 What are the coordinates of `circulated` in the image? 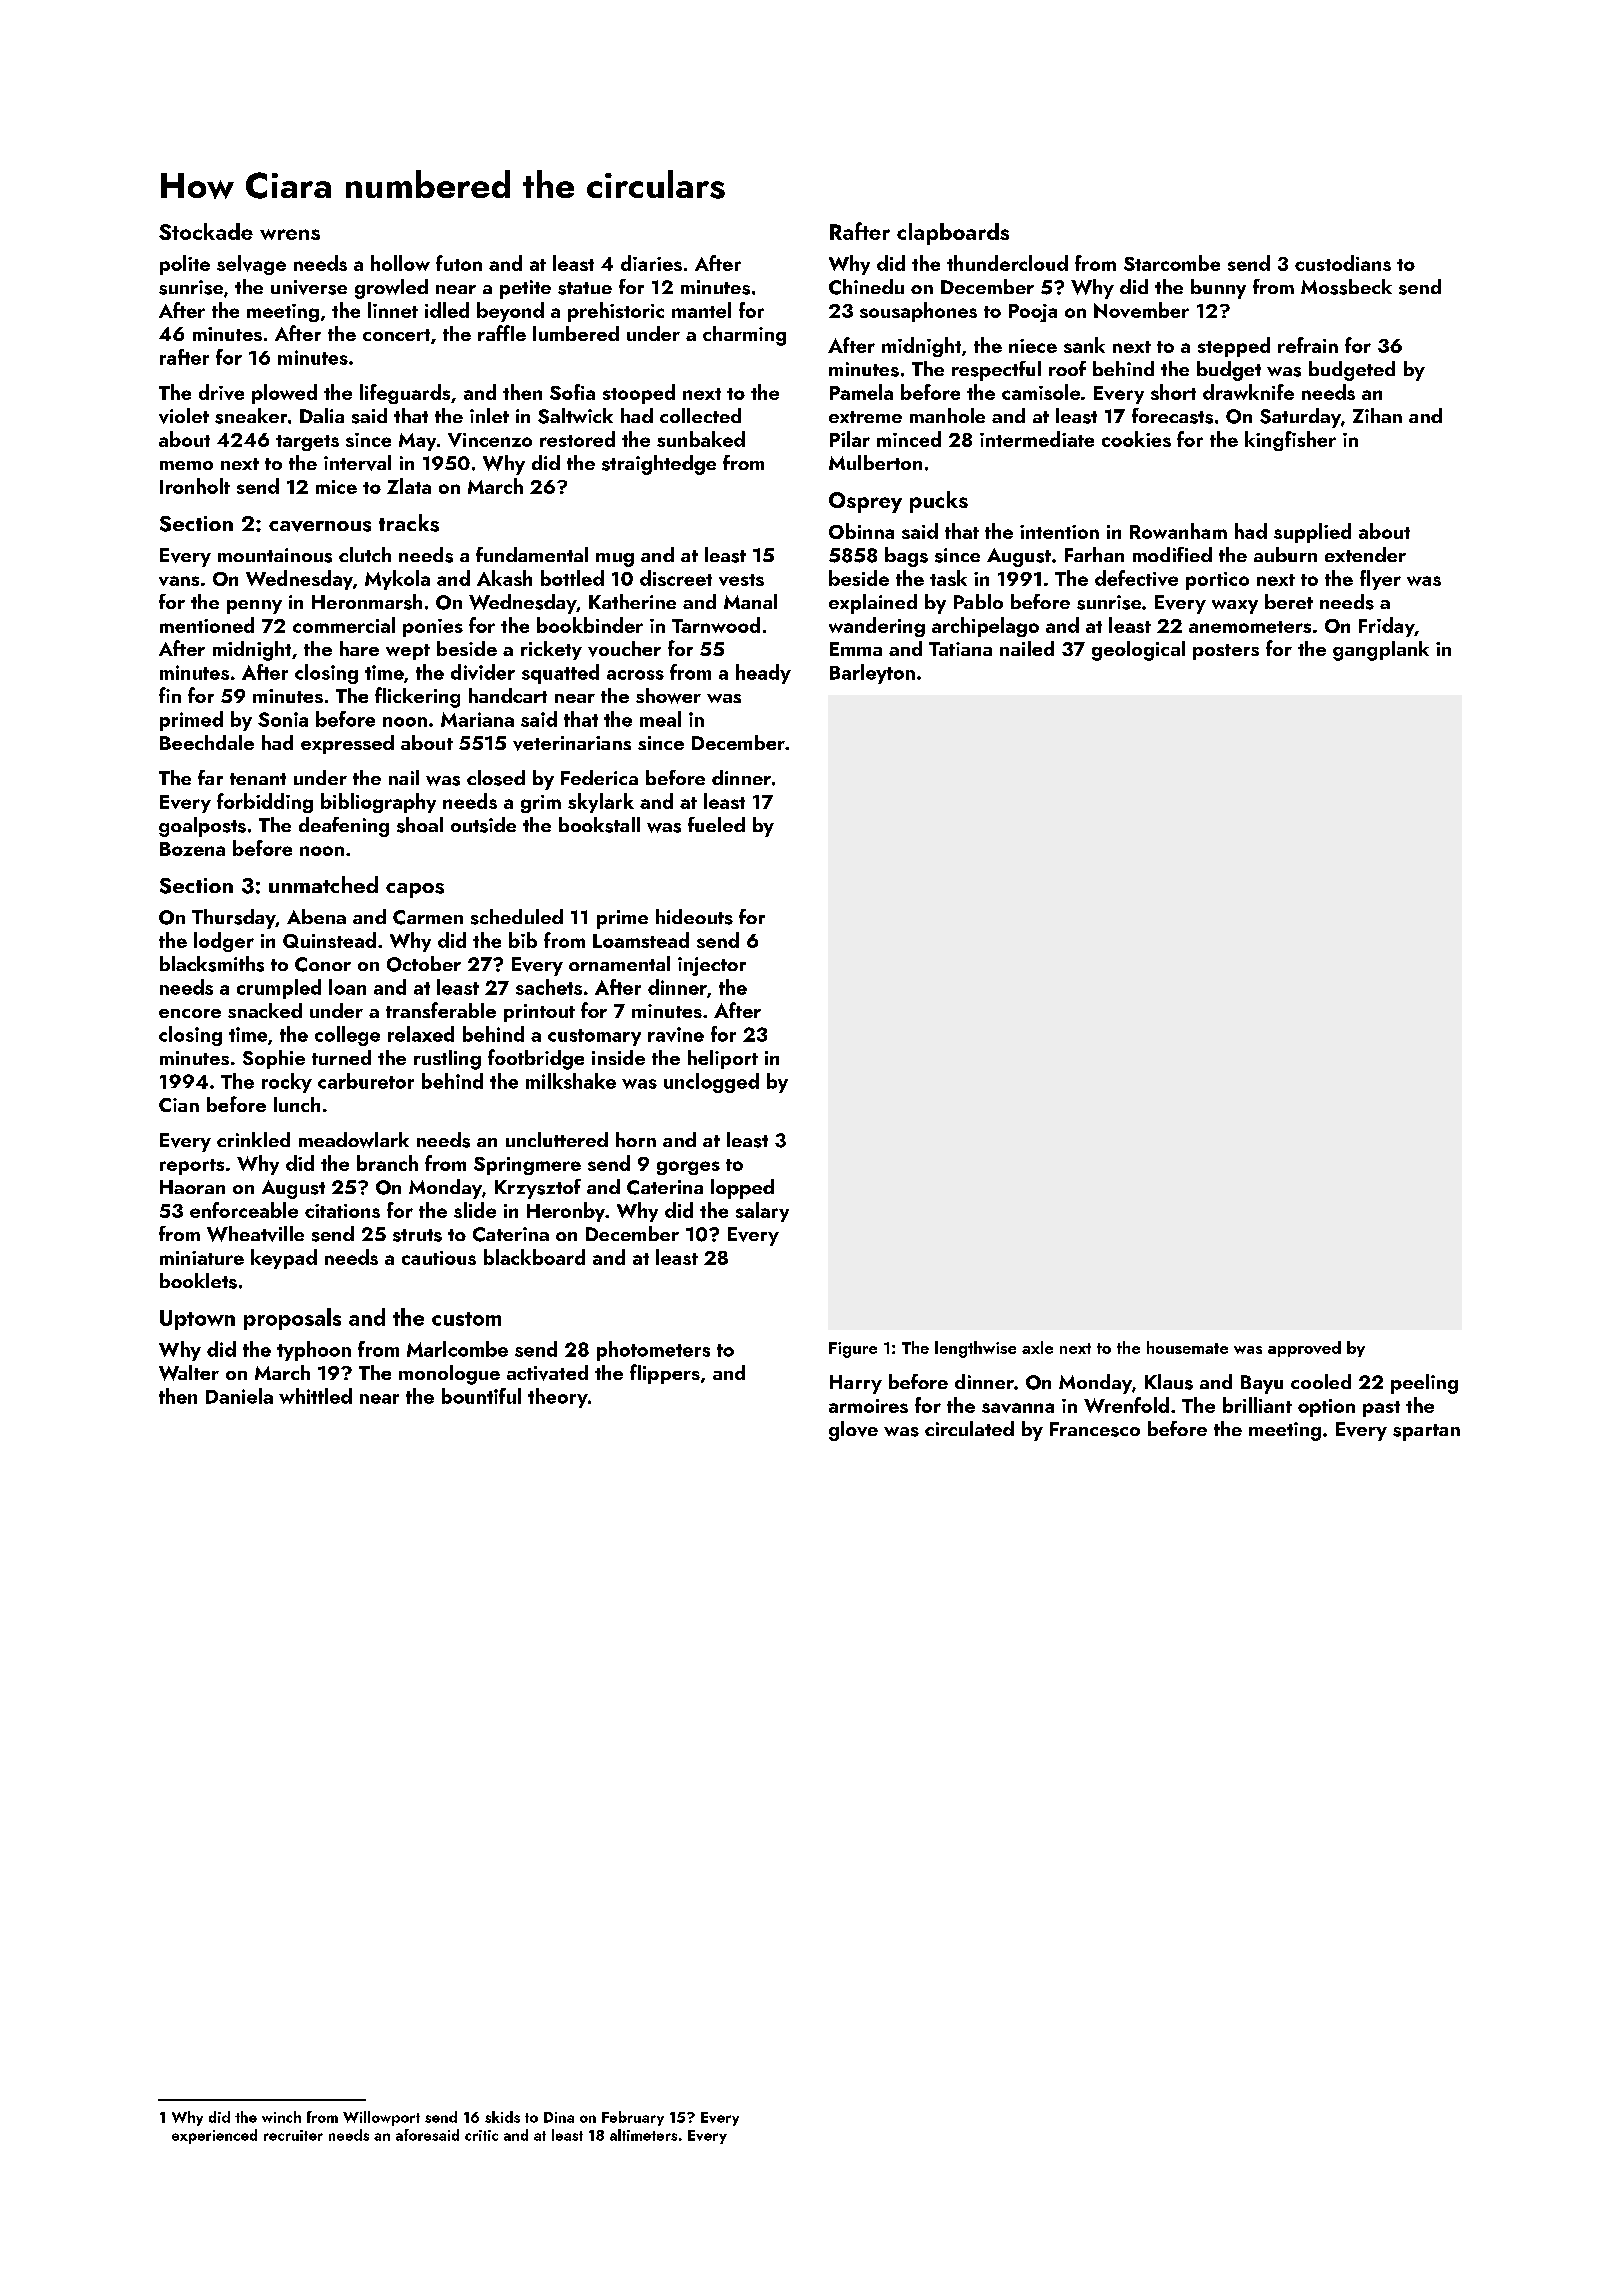 It's located at (969, 1428).
